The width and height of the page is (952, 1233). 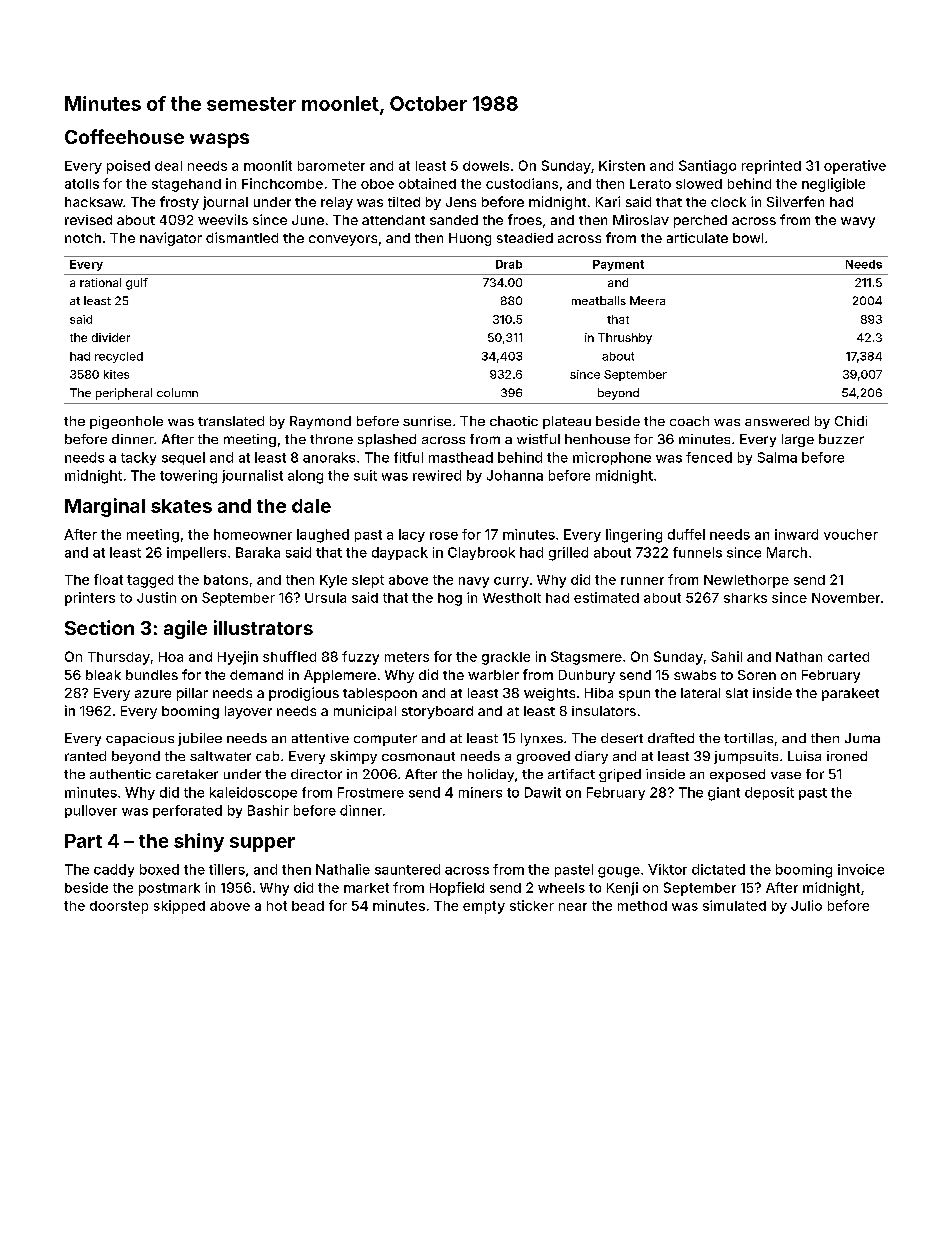 What do you see at coordinates (484, 907) in the page?
I see `empty` at bounding box center [484, 907].
